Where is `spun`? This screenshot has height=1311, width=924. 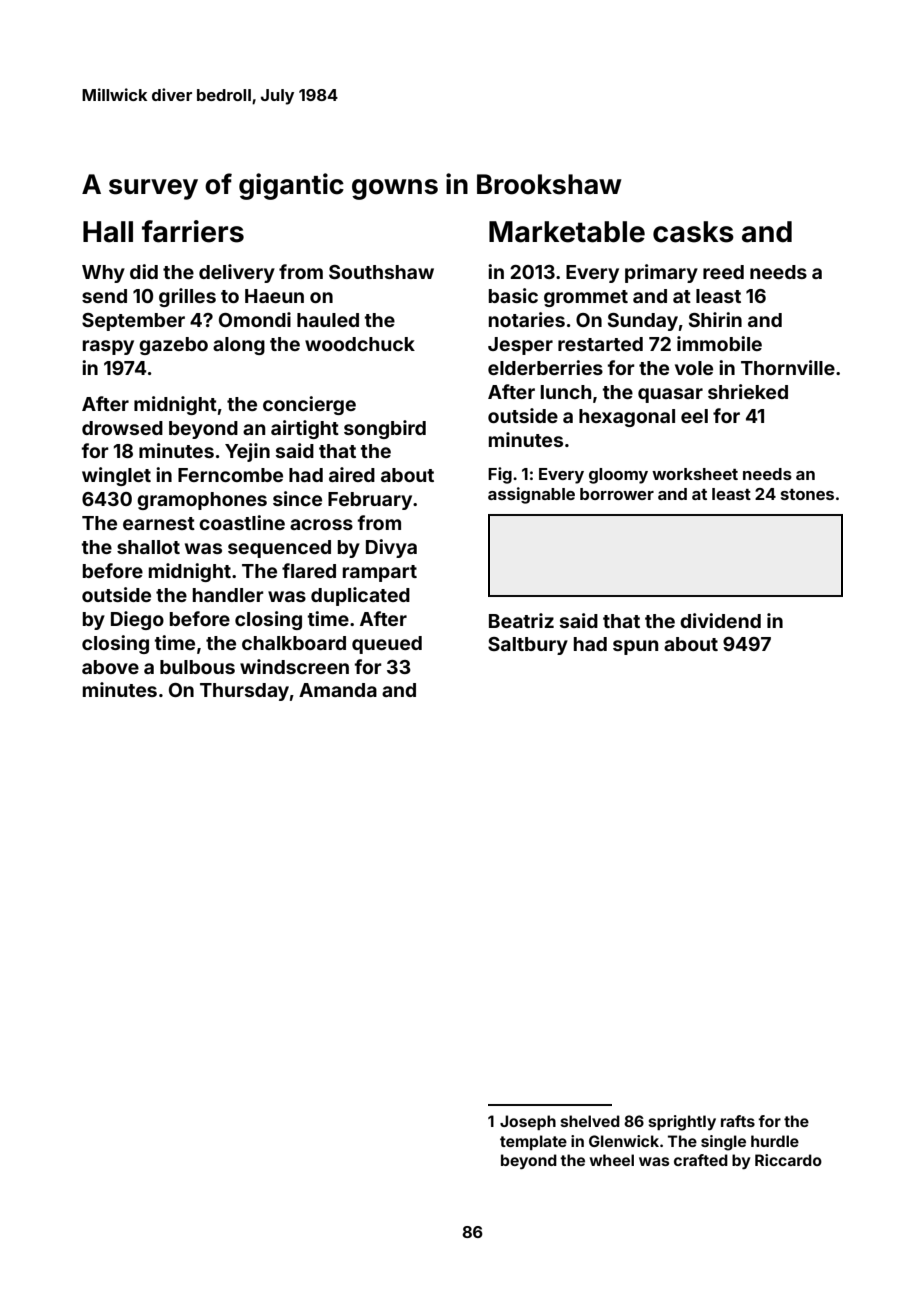
spun is located at coordinates (635, 647).
